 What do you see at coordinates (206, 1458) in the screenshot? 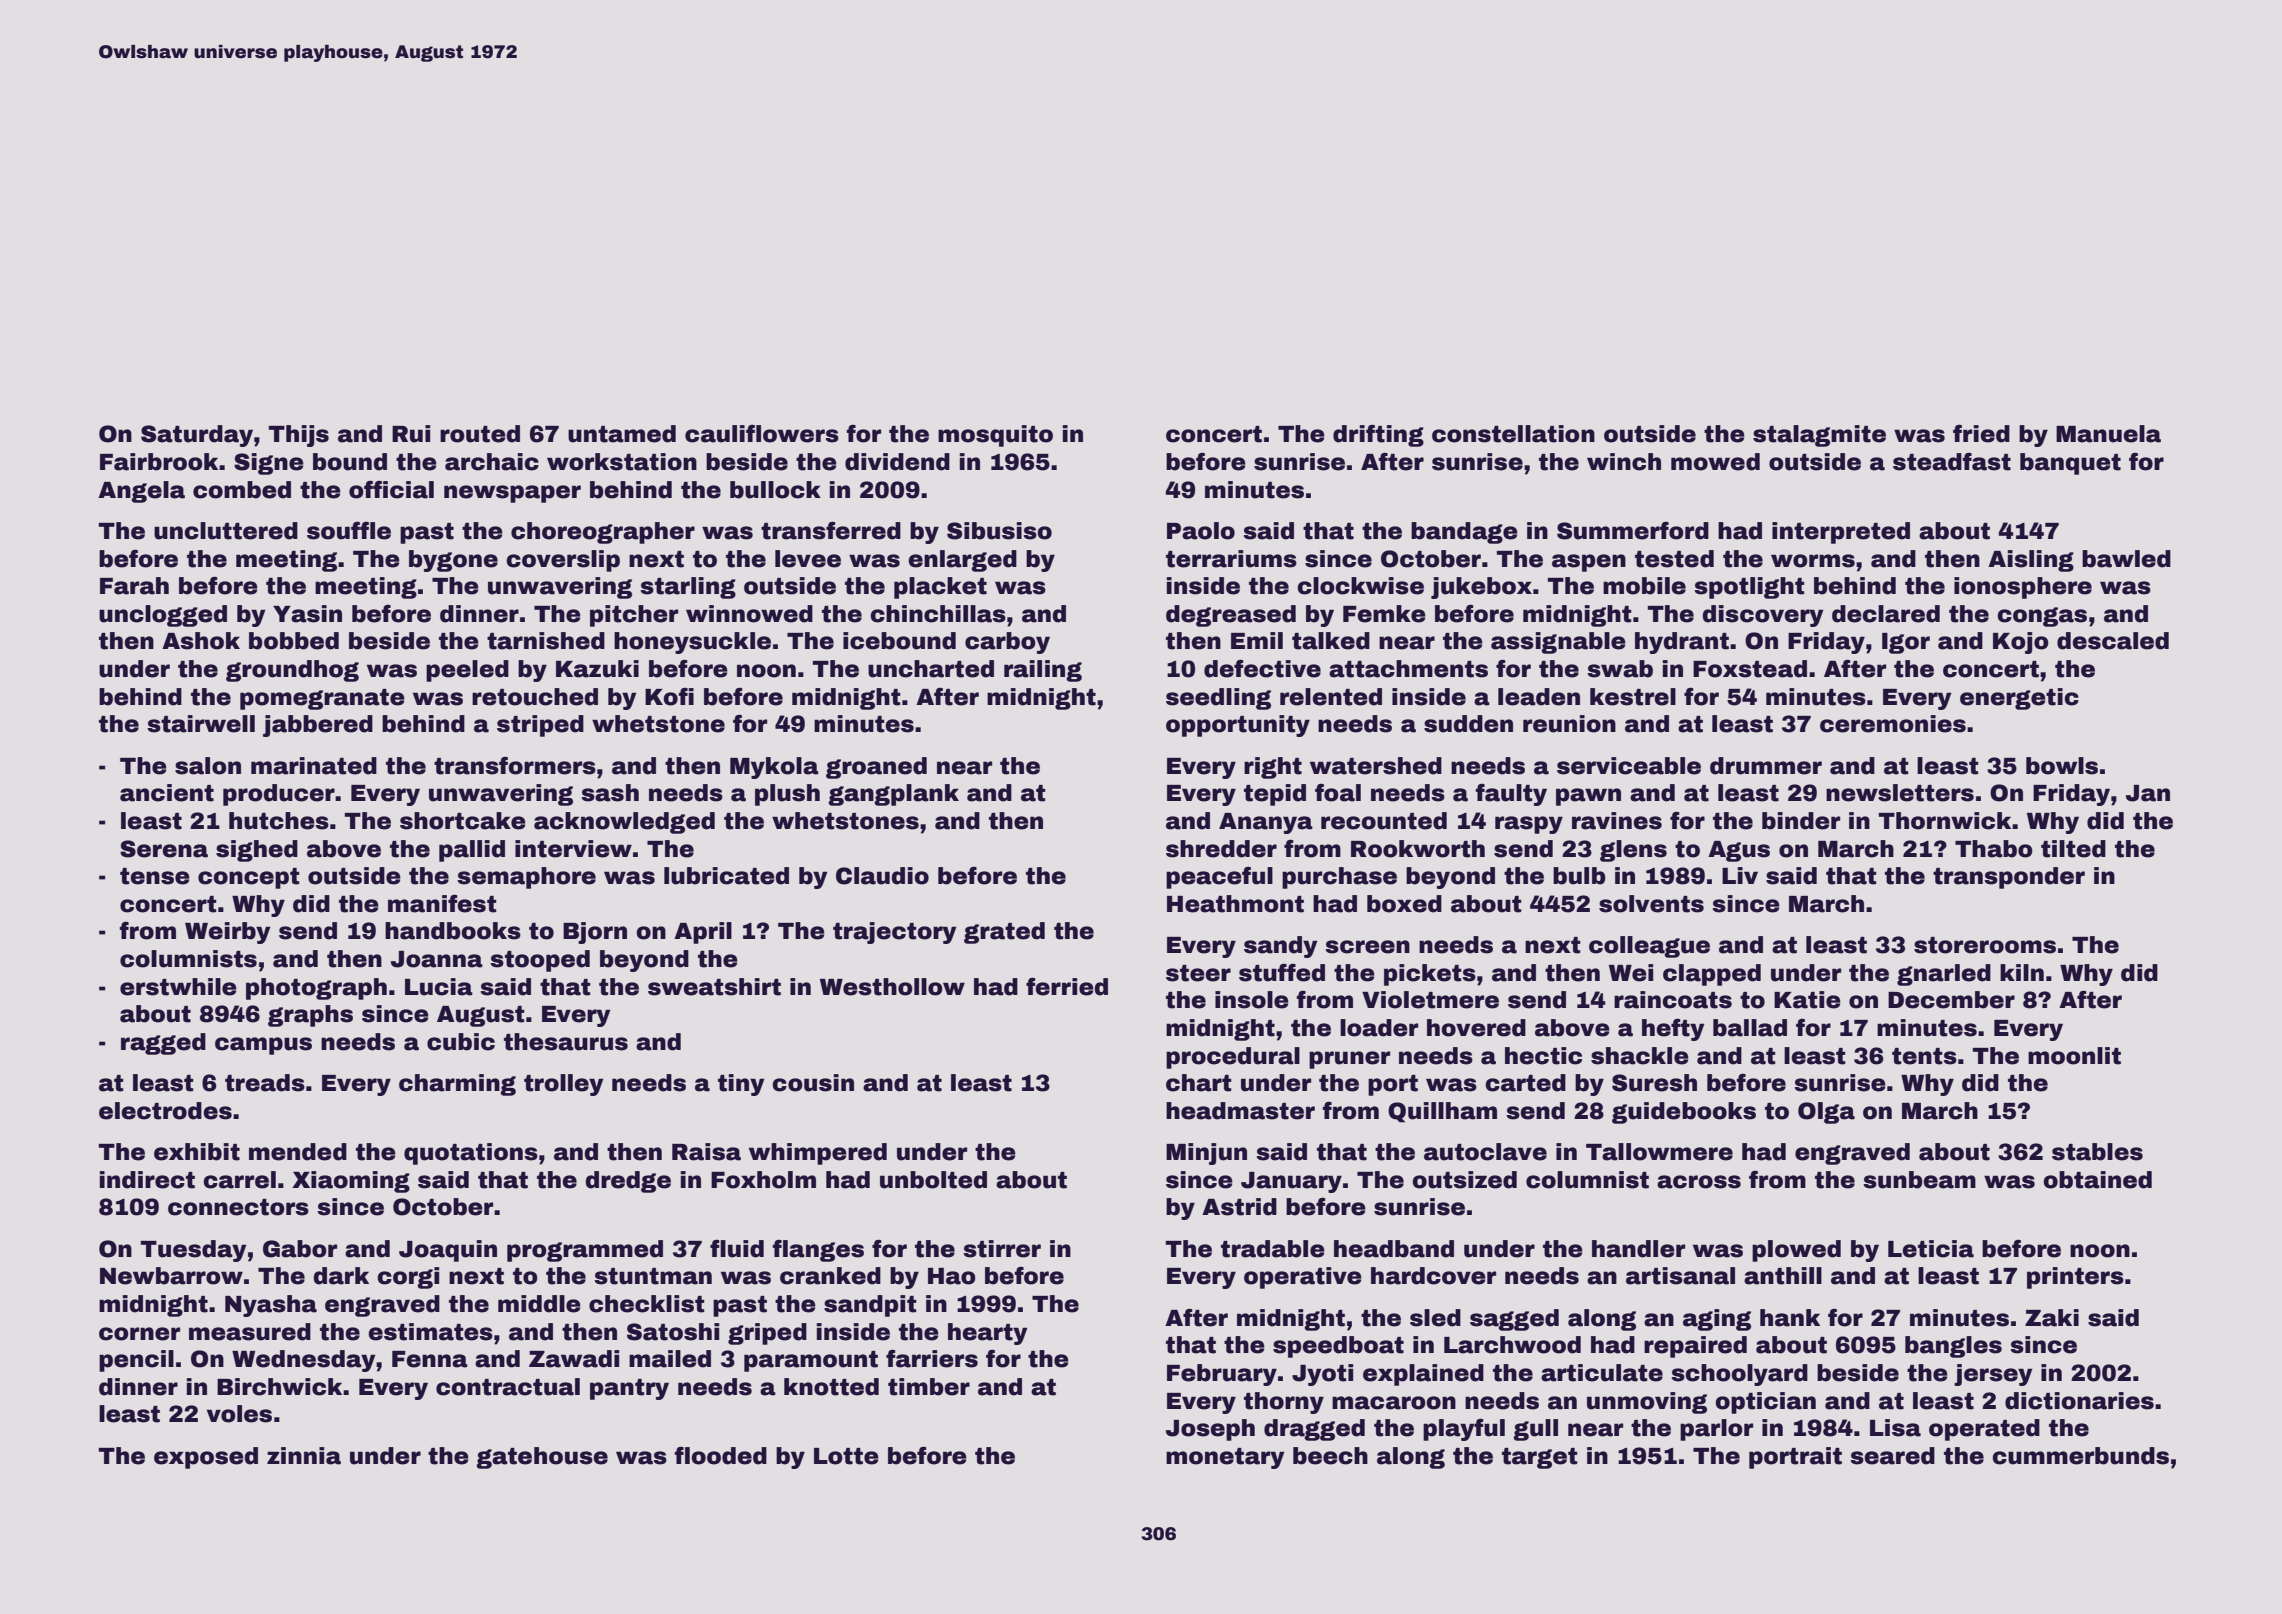
I see `exposed` at bounding box center [206, 1458].
